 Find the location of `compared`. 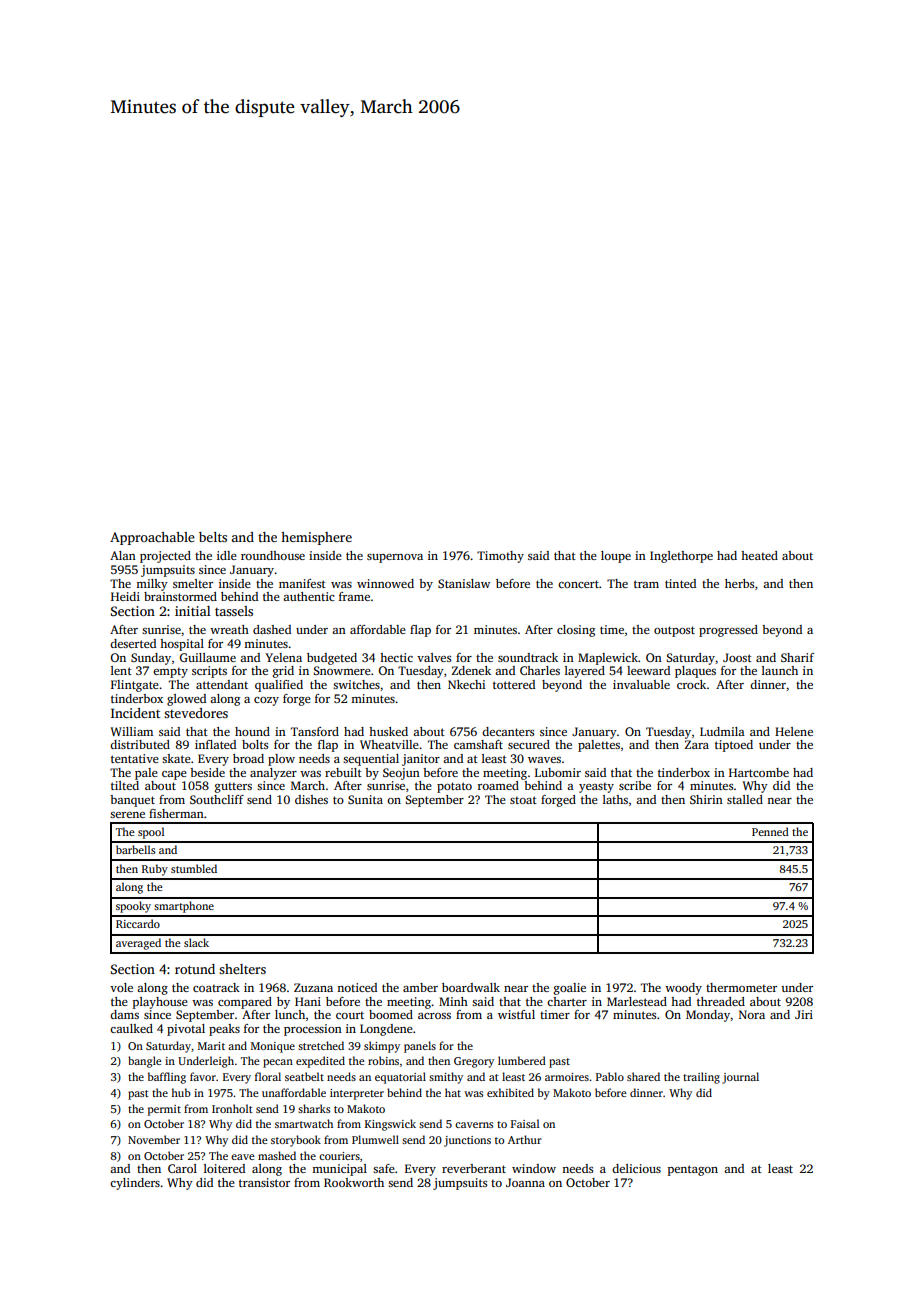

compared is located at coordinates (245, 1003).
